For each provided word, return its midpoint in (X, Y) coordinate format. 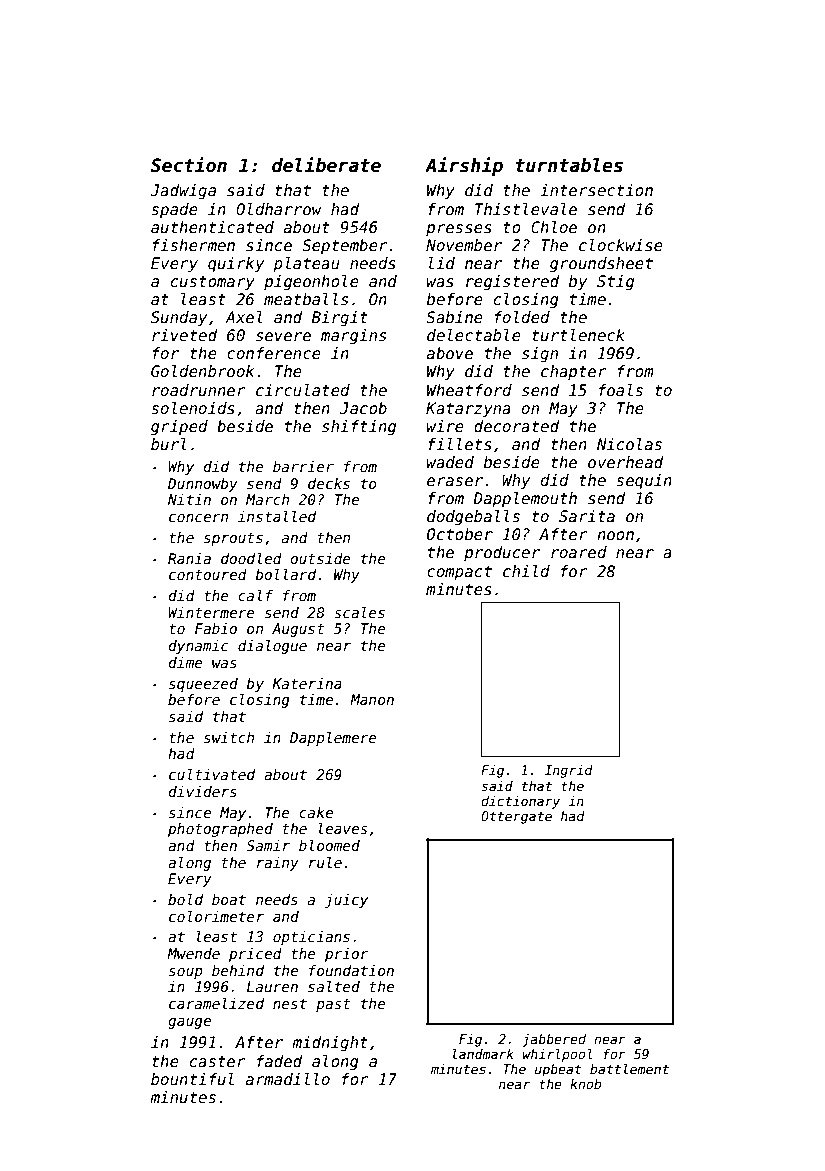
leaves (342, 828)
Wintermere (211, 612)
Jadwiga (183, 191)
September (345, 246)
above (450, 353)
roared (579, 552)
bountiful (192, 1079)
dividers (203, 791)
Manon (372, 699)
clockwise (621, 245)
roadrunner (199, 390)
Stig (615, 282)
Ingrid (569, 771)
